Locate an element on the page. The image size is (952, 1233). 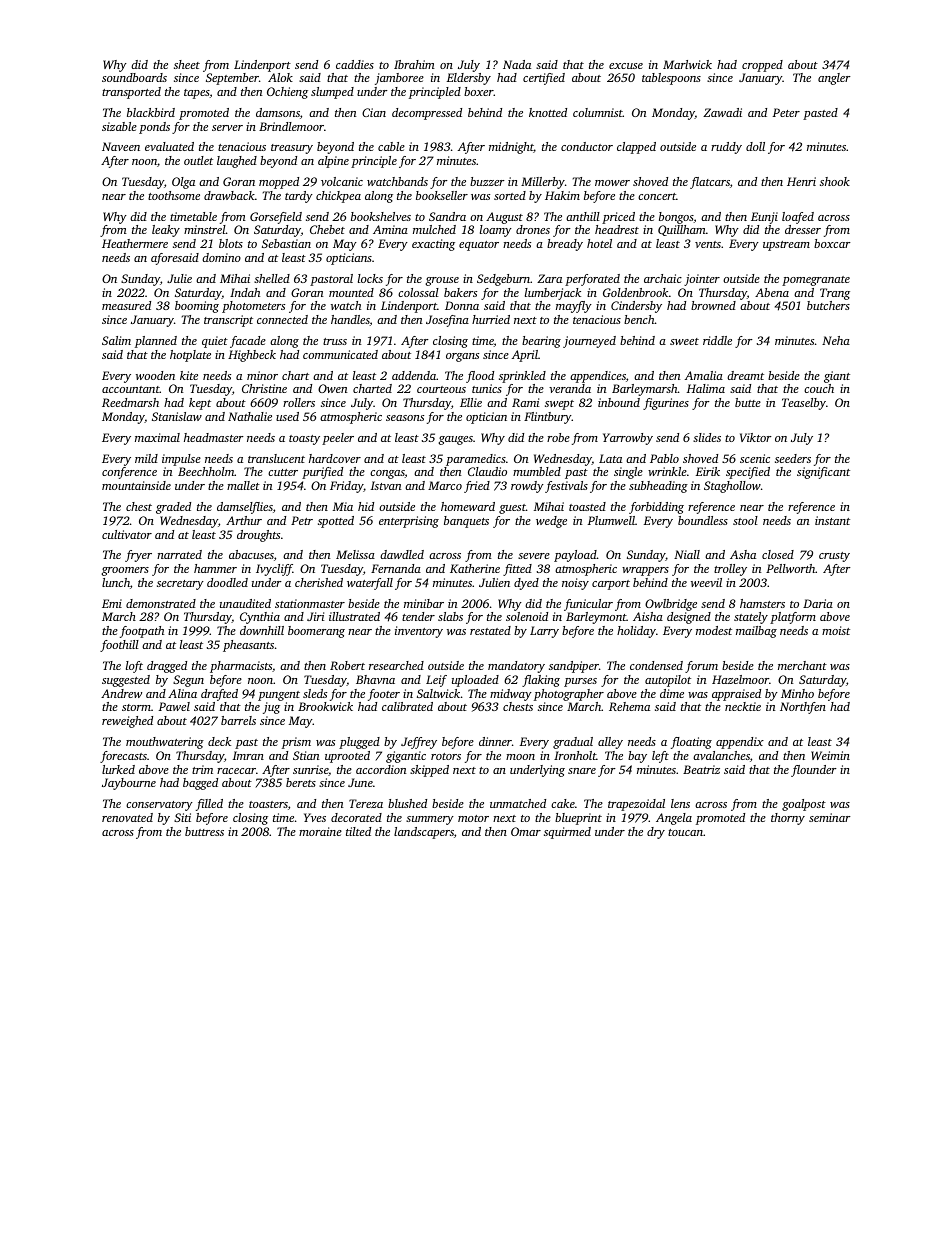
sweet is located at coordinates (684, 341).
